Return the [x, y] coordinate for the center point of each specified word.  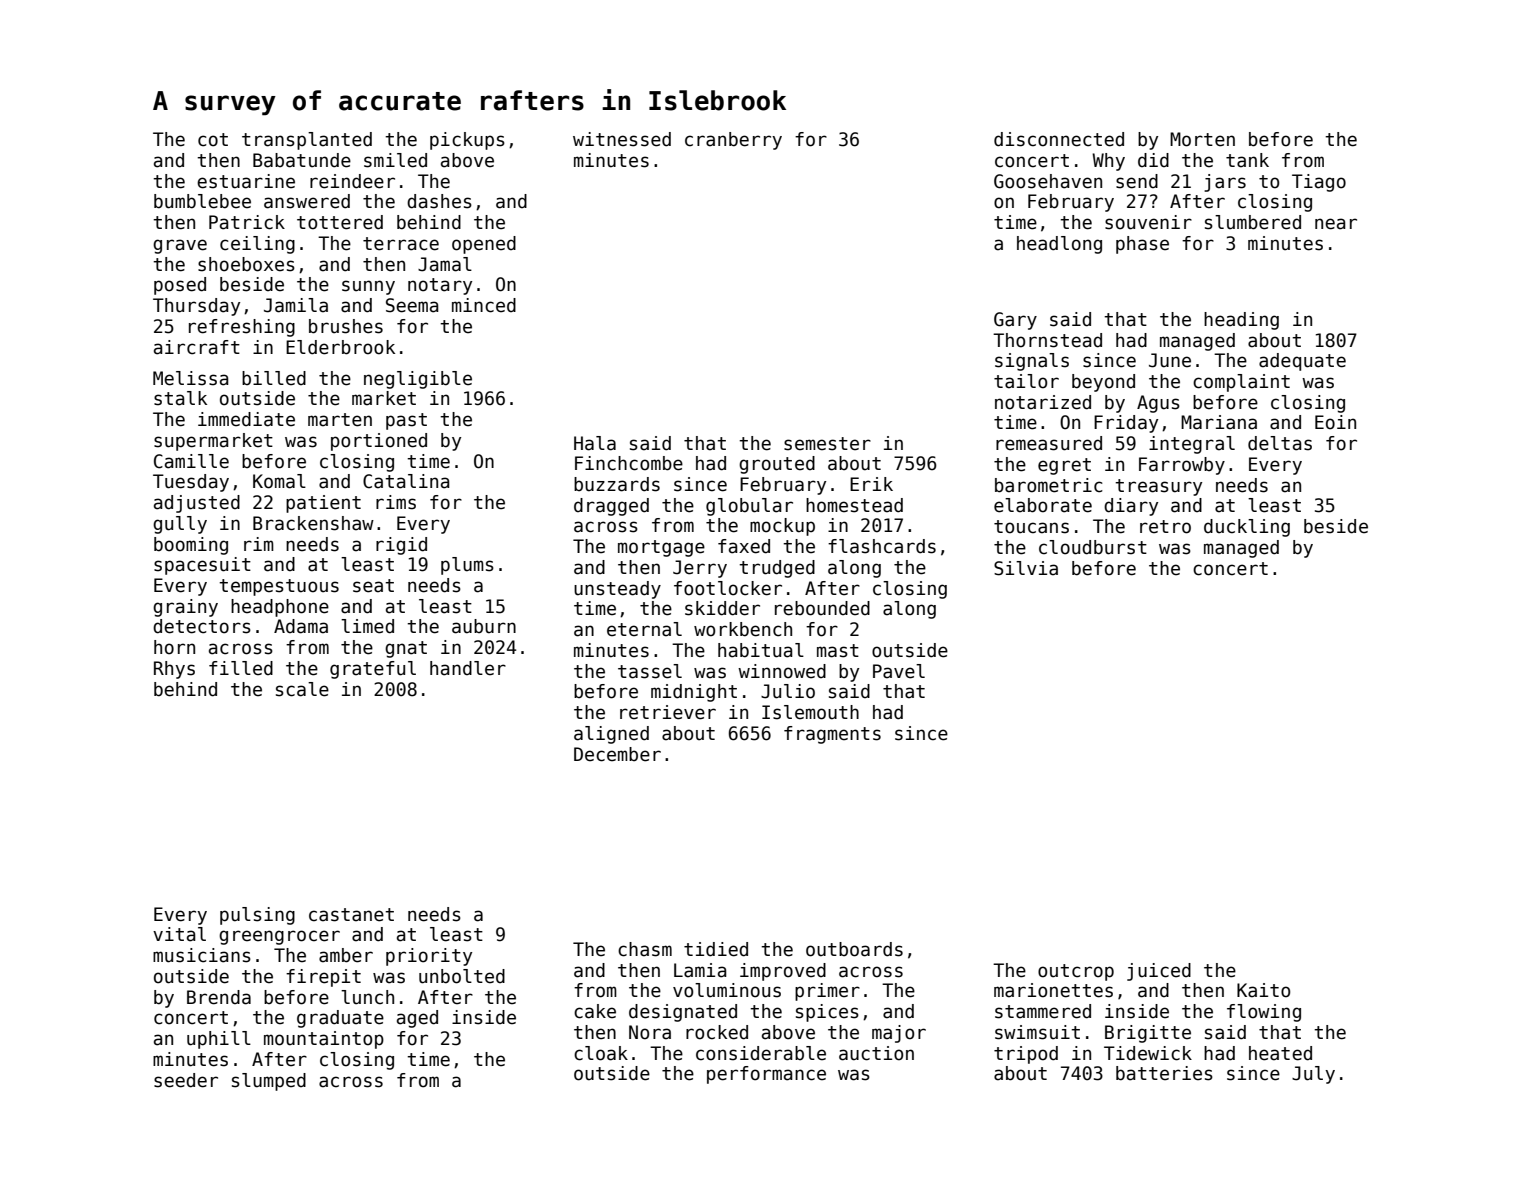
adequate [1302, 362]
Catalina [406, 481]
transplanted [307, 141]
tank [1247, 160]
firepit [323, 978]
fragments [832, 735]
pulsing [257, 916]
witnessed [622, 139]
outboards [854, 949]
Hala [595, 443]
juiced [1159, 972]
